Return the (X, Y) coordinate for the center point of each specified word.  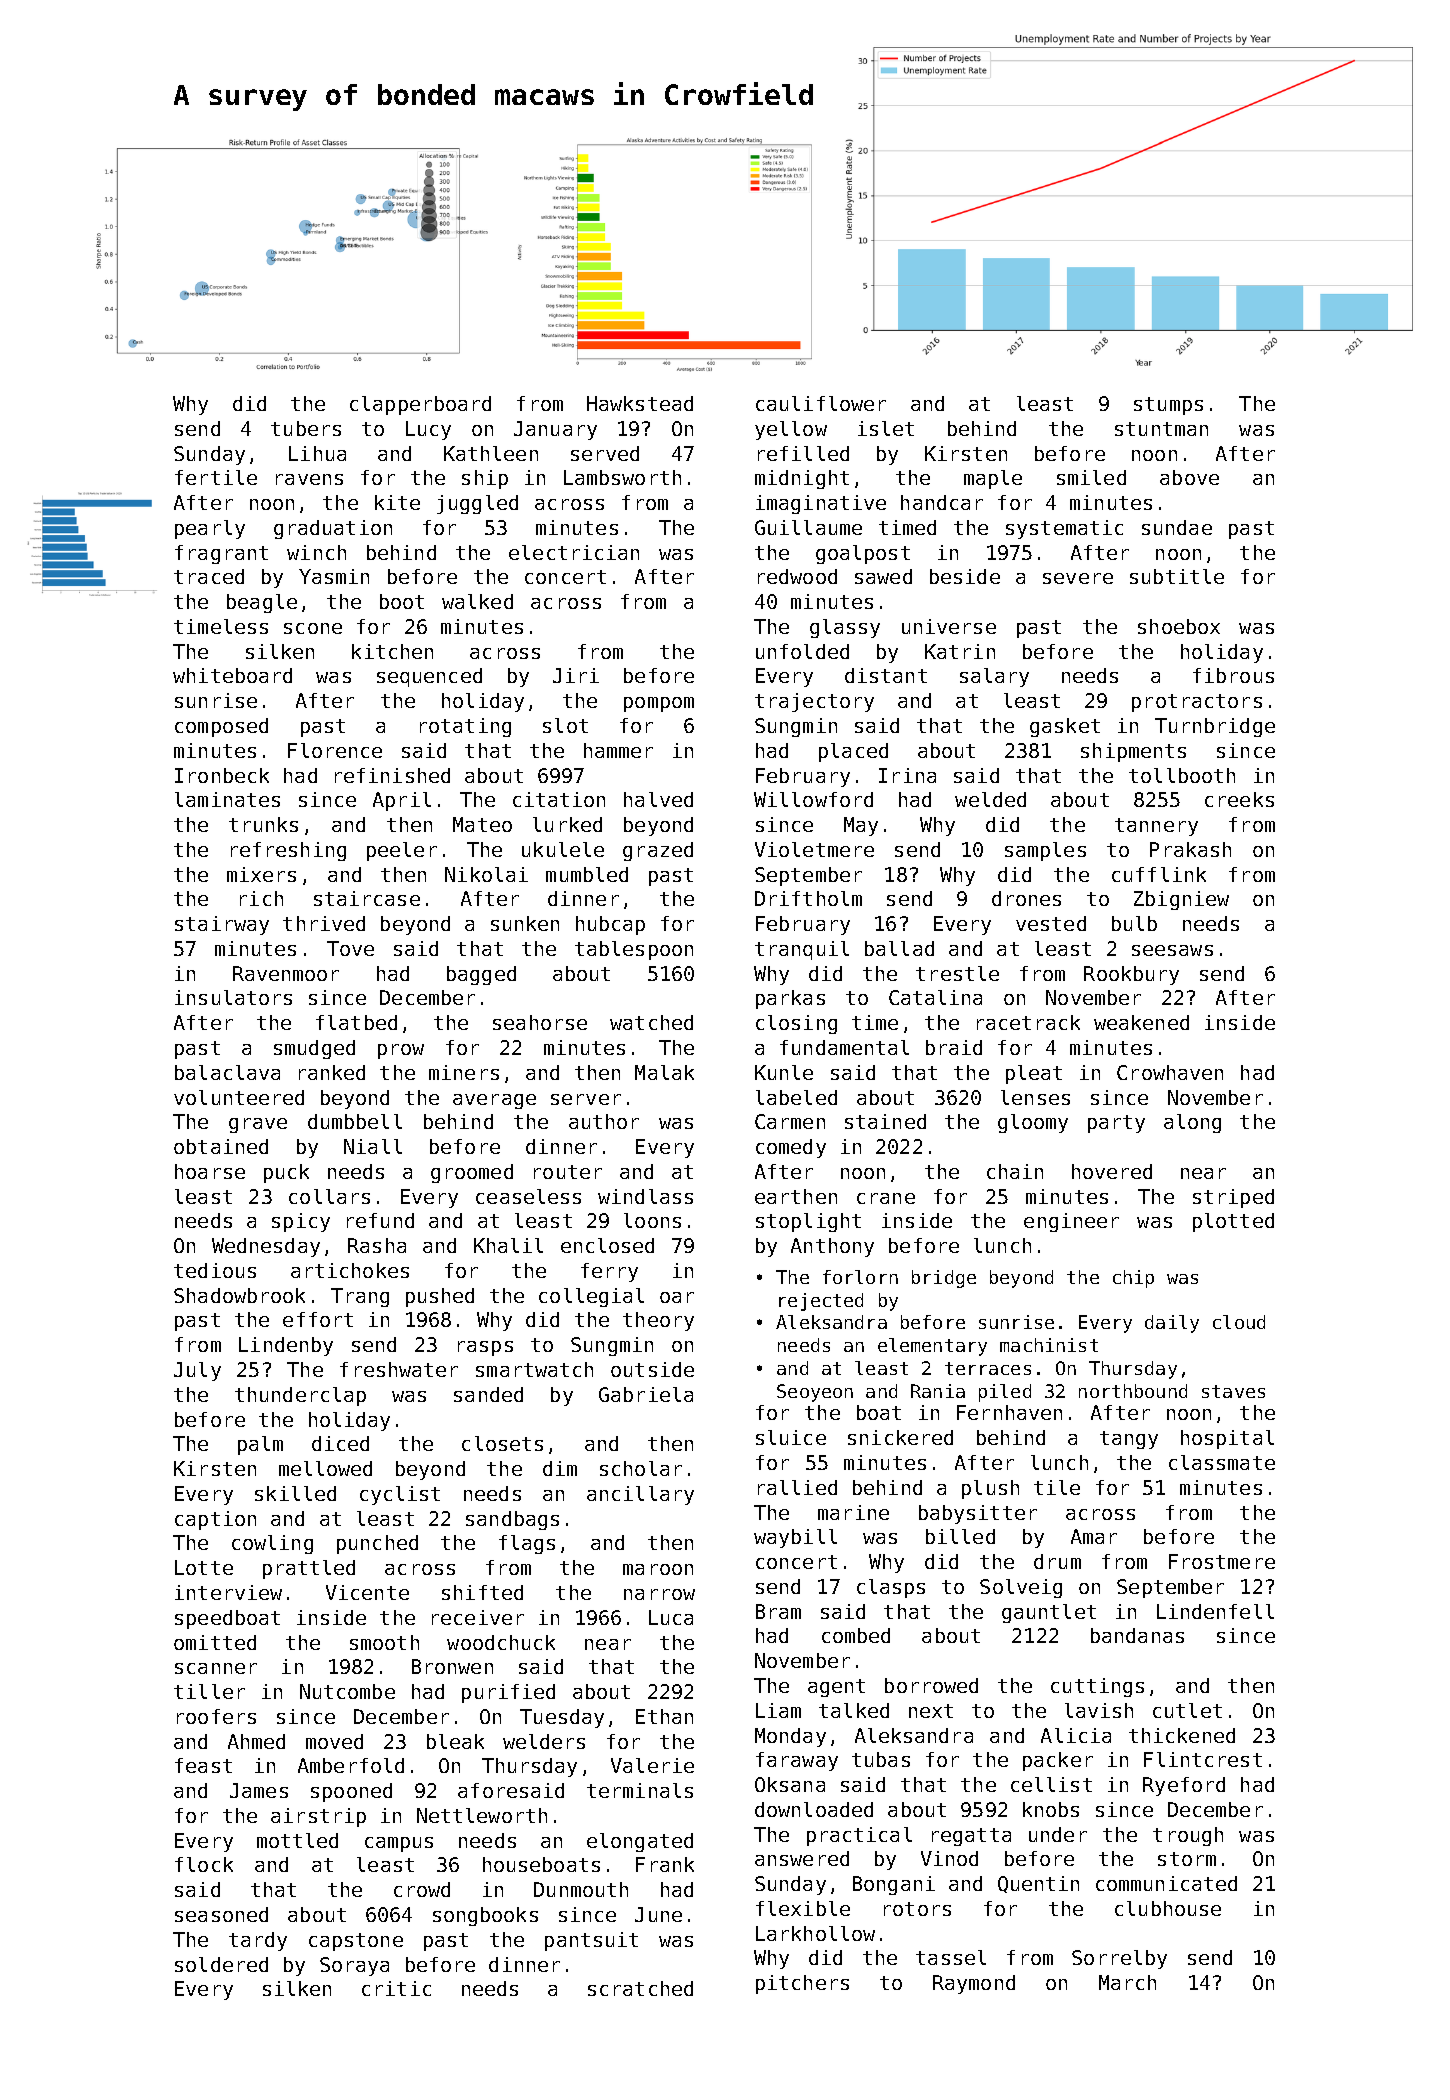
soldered (221, 1964)
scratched (640, 1988)
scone (313, 628)
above (1189, 477)
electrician (574, 552)
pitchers (802, 1984)
